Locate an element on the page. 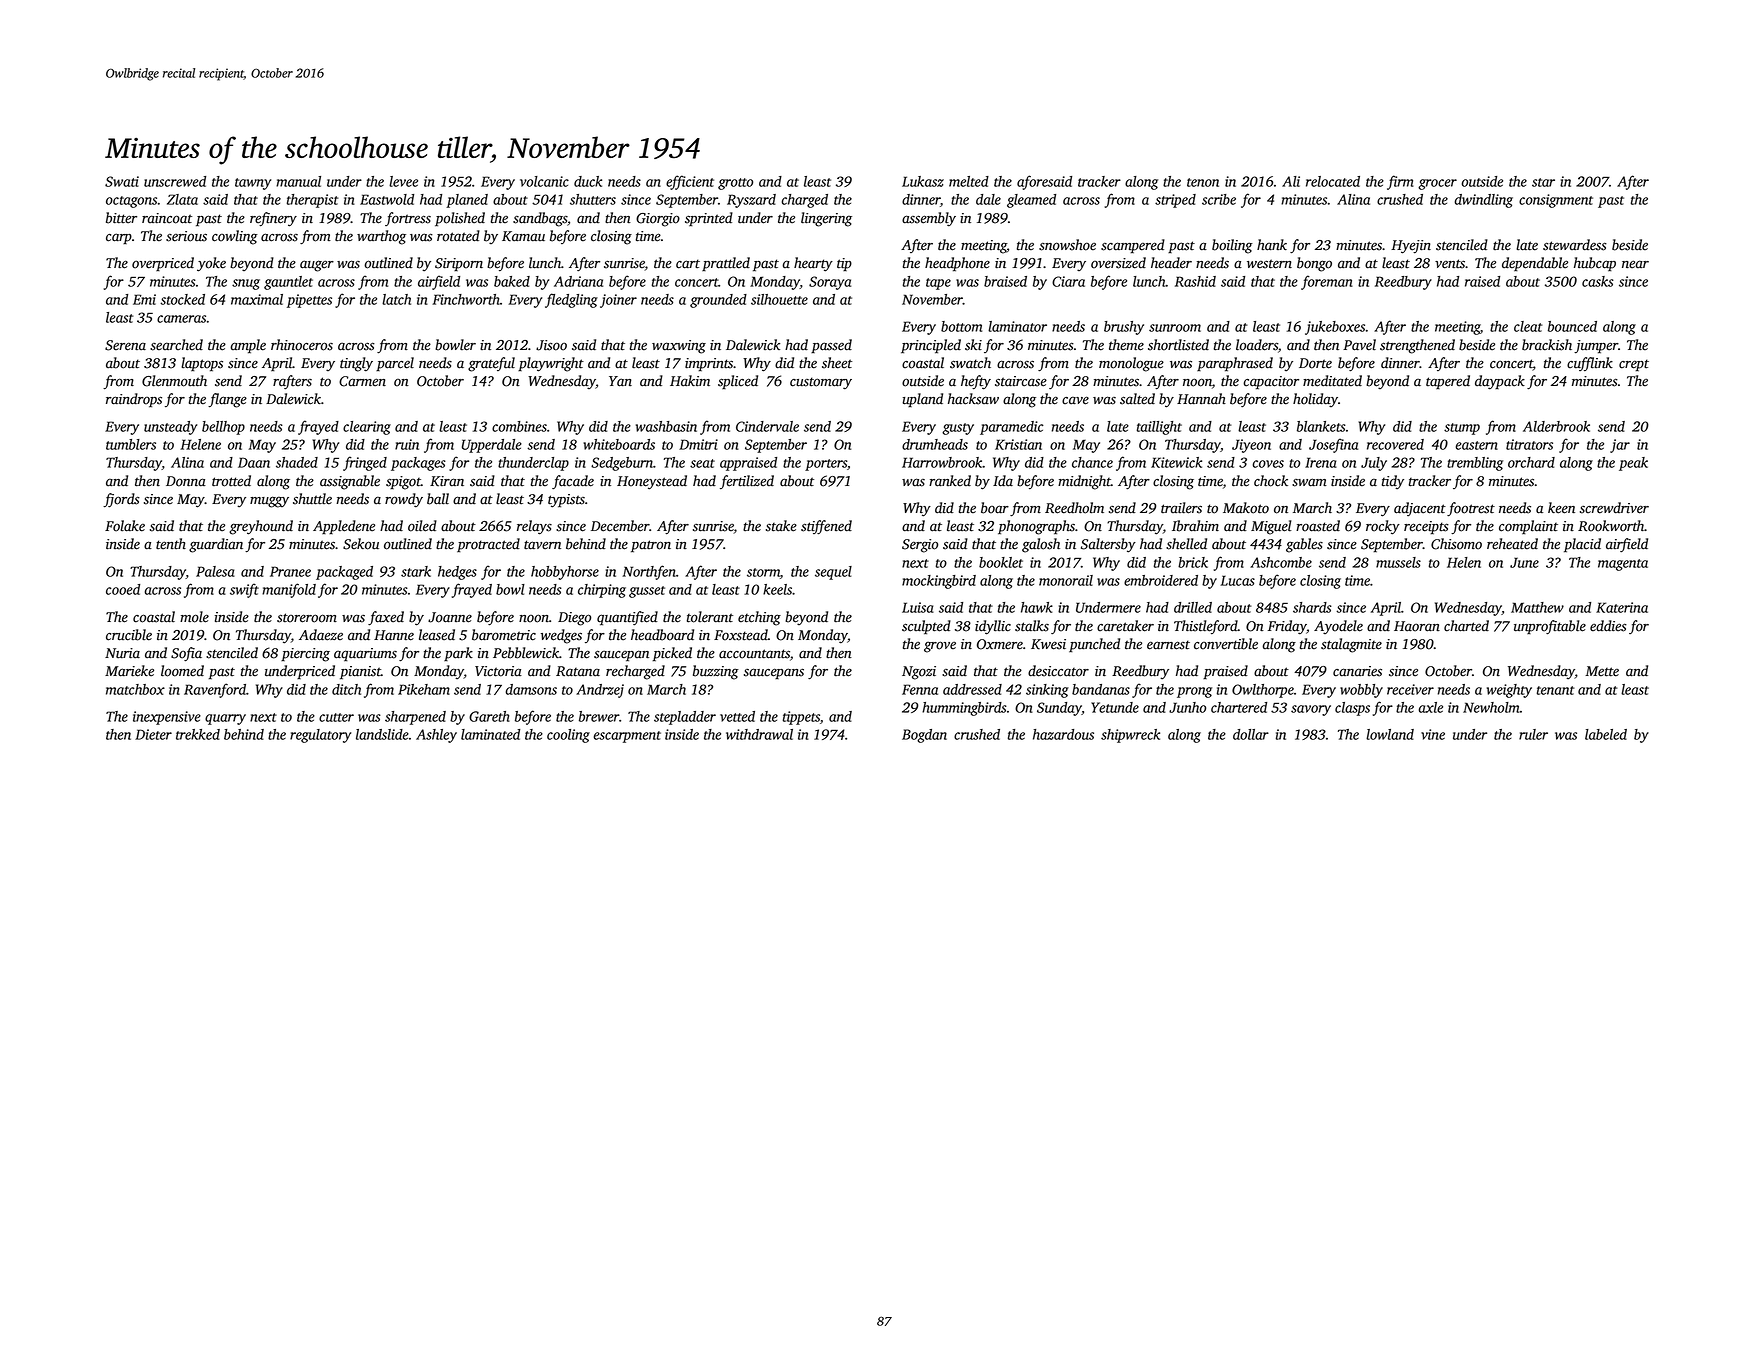  Donna is located at coordinates (186, 481).
